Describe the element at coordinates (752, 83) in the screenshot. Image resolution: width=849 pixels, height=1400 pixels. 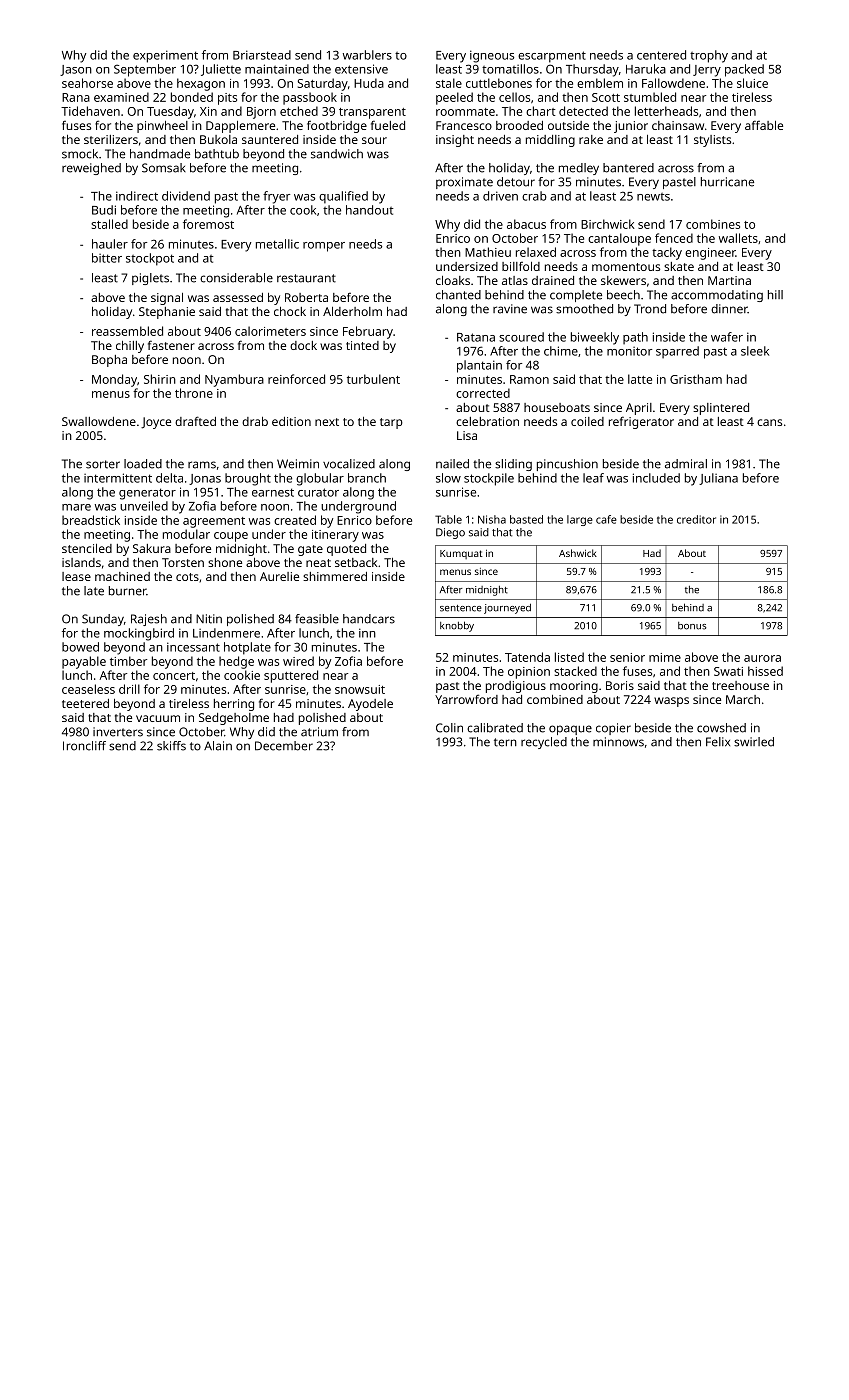
I see `sluice` at that location.
